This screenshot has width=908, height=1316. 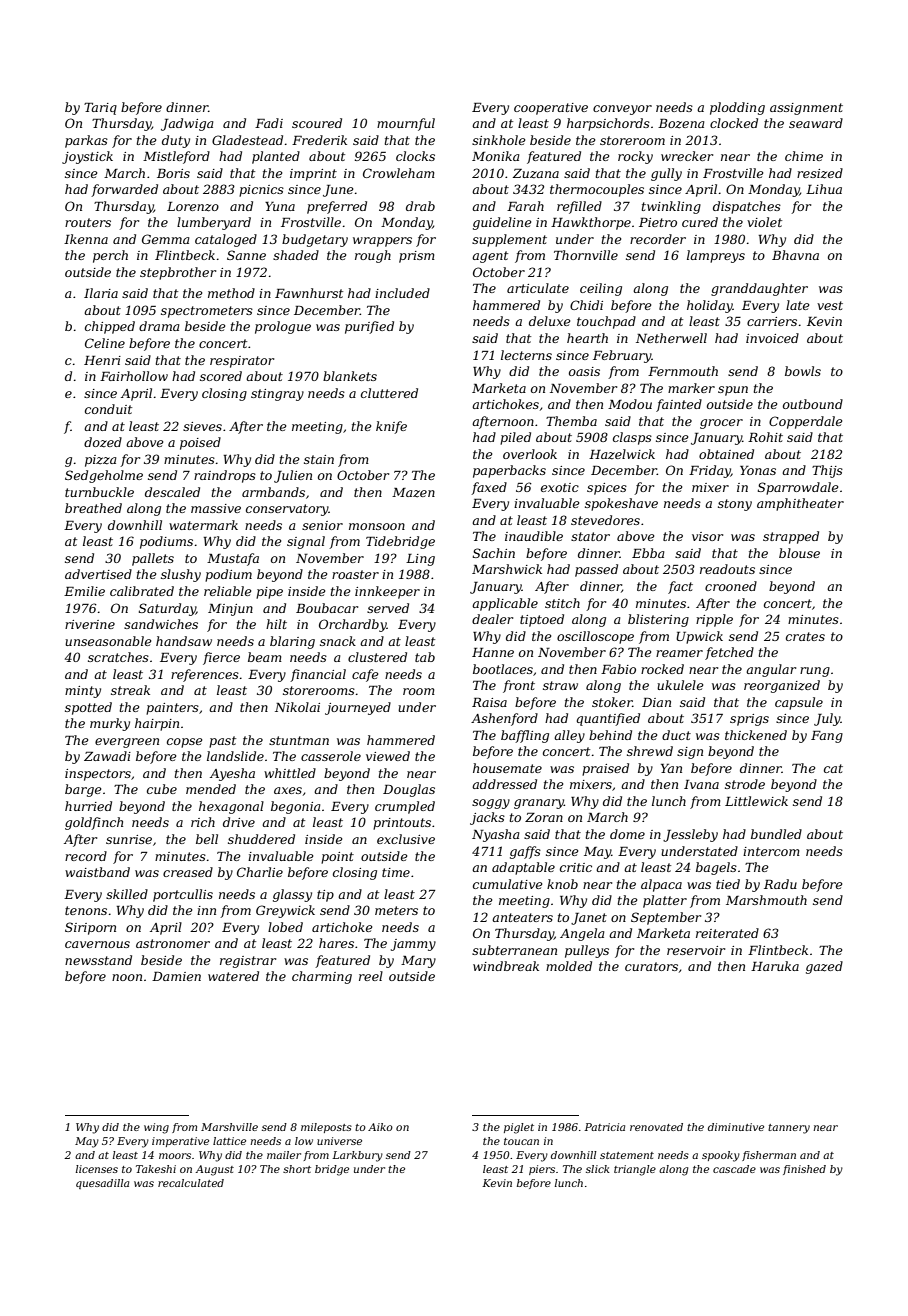 What do you see at coordinates (176, 157) in the screenshot?
I see `Mistleford` at bounding box center [176, 157].
